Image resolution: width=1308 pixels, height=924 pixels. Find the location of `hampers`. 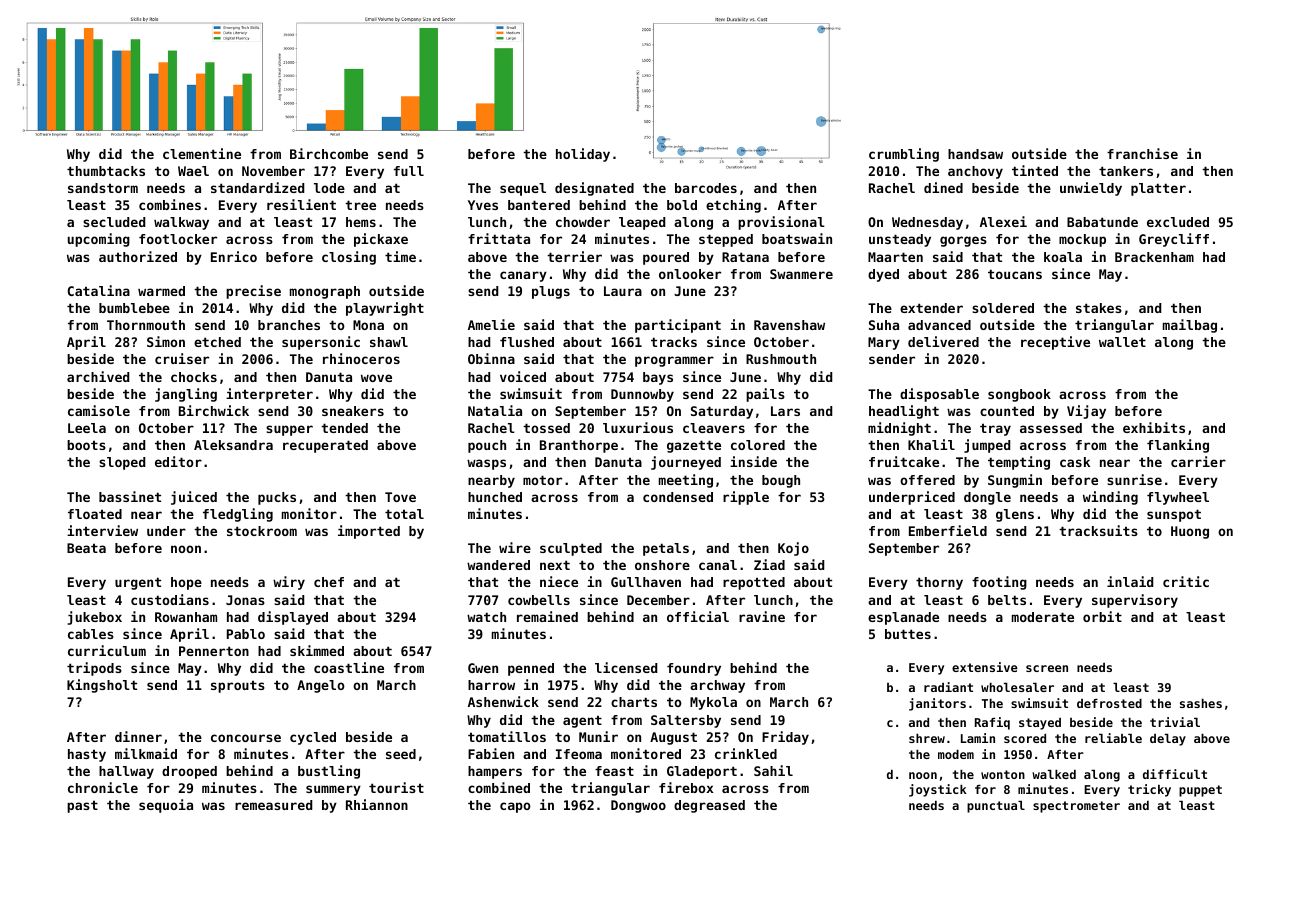

hampers is located at coordinates (495, 772).
